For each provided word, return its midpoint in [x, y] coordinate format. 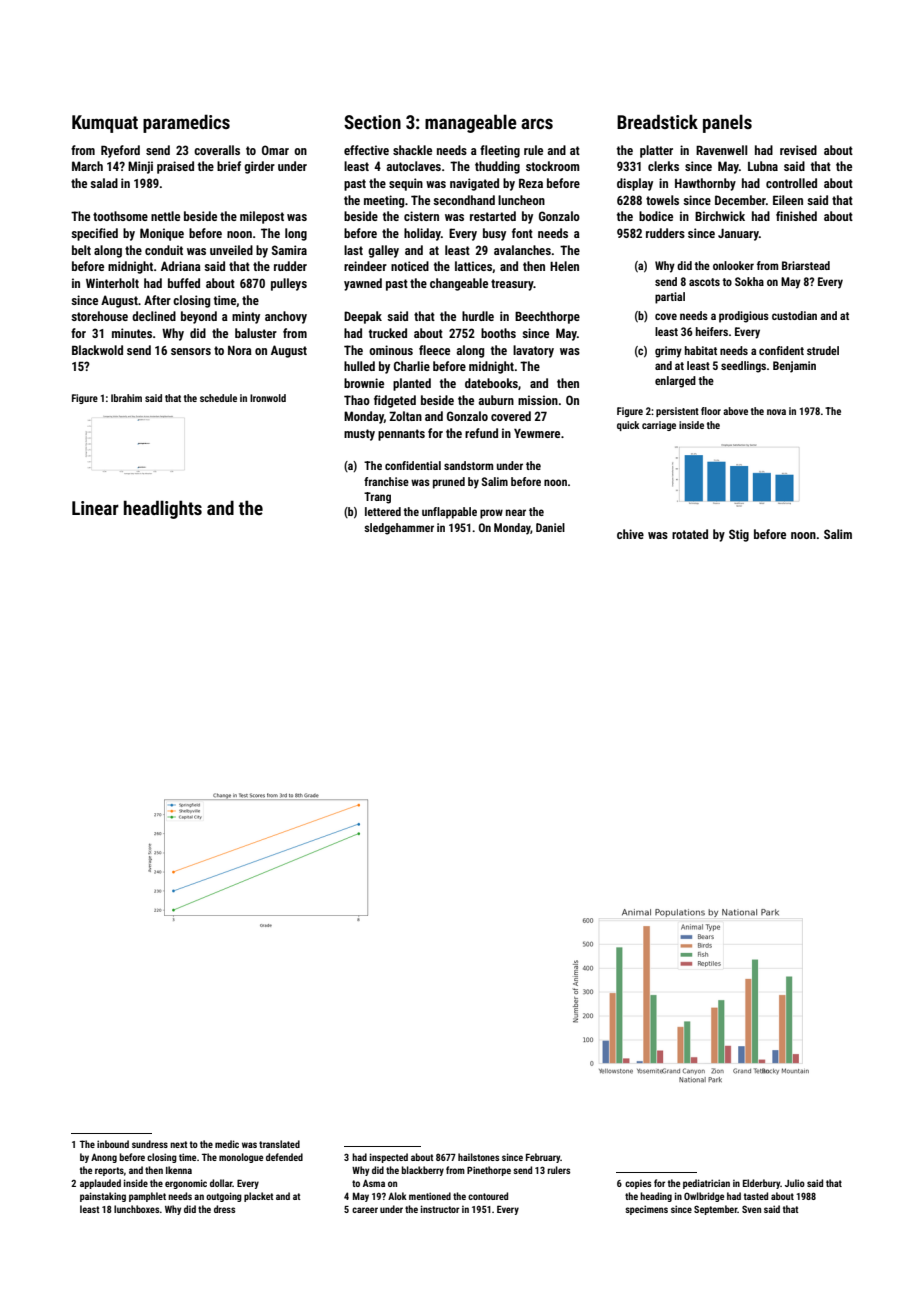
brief [229, 166]
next [179, 1144]
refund [481, 433]
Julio [795, 1183]
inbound [113, 1144]
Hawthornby [705, 184]
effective [366, 150]
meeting [384, 201]
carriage [659, 426]
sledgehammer [399, 529]
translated [279, 1144]
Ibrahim [126, 398]
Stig [739, 535]
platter [656, 151]
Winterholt [112, 283]
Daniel [550, 527]
